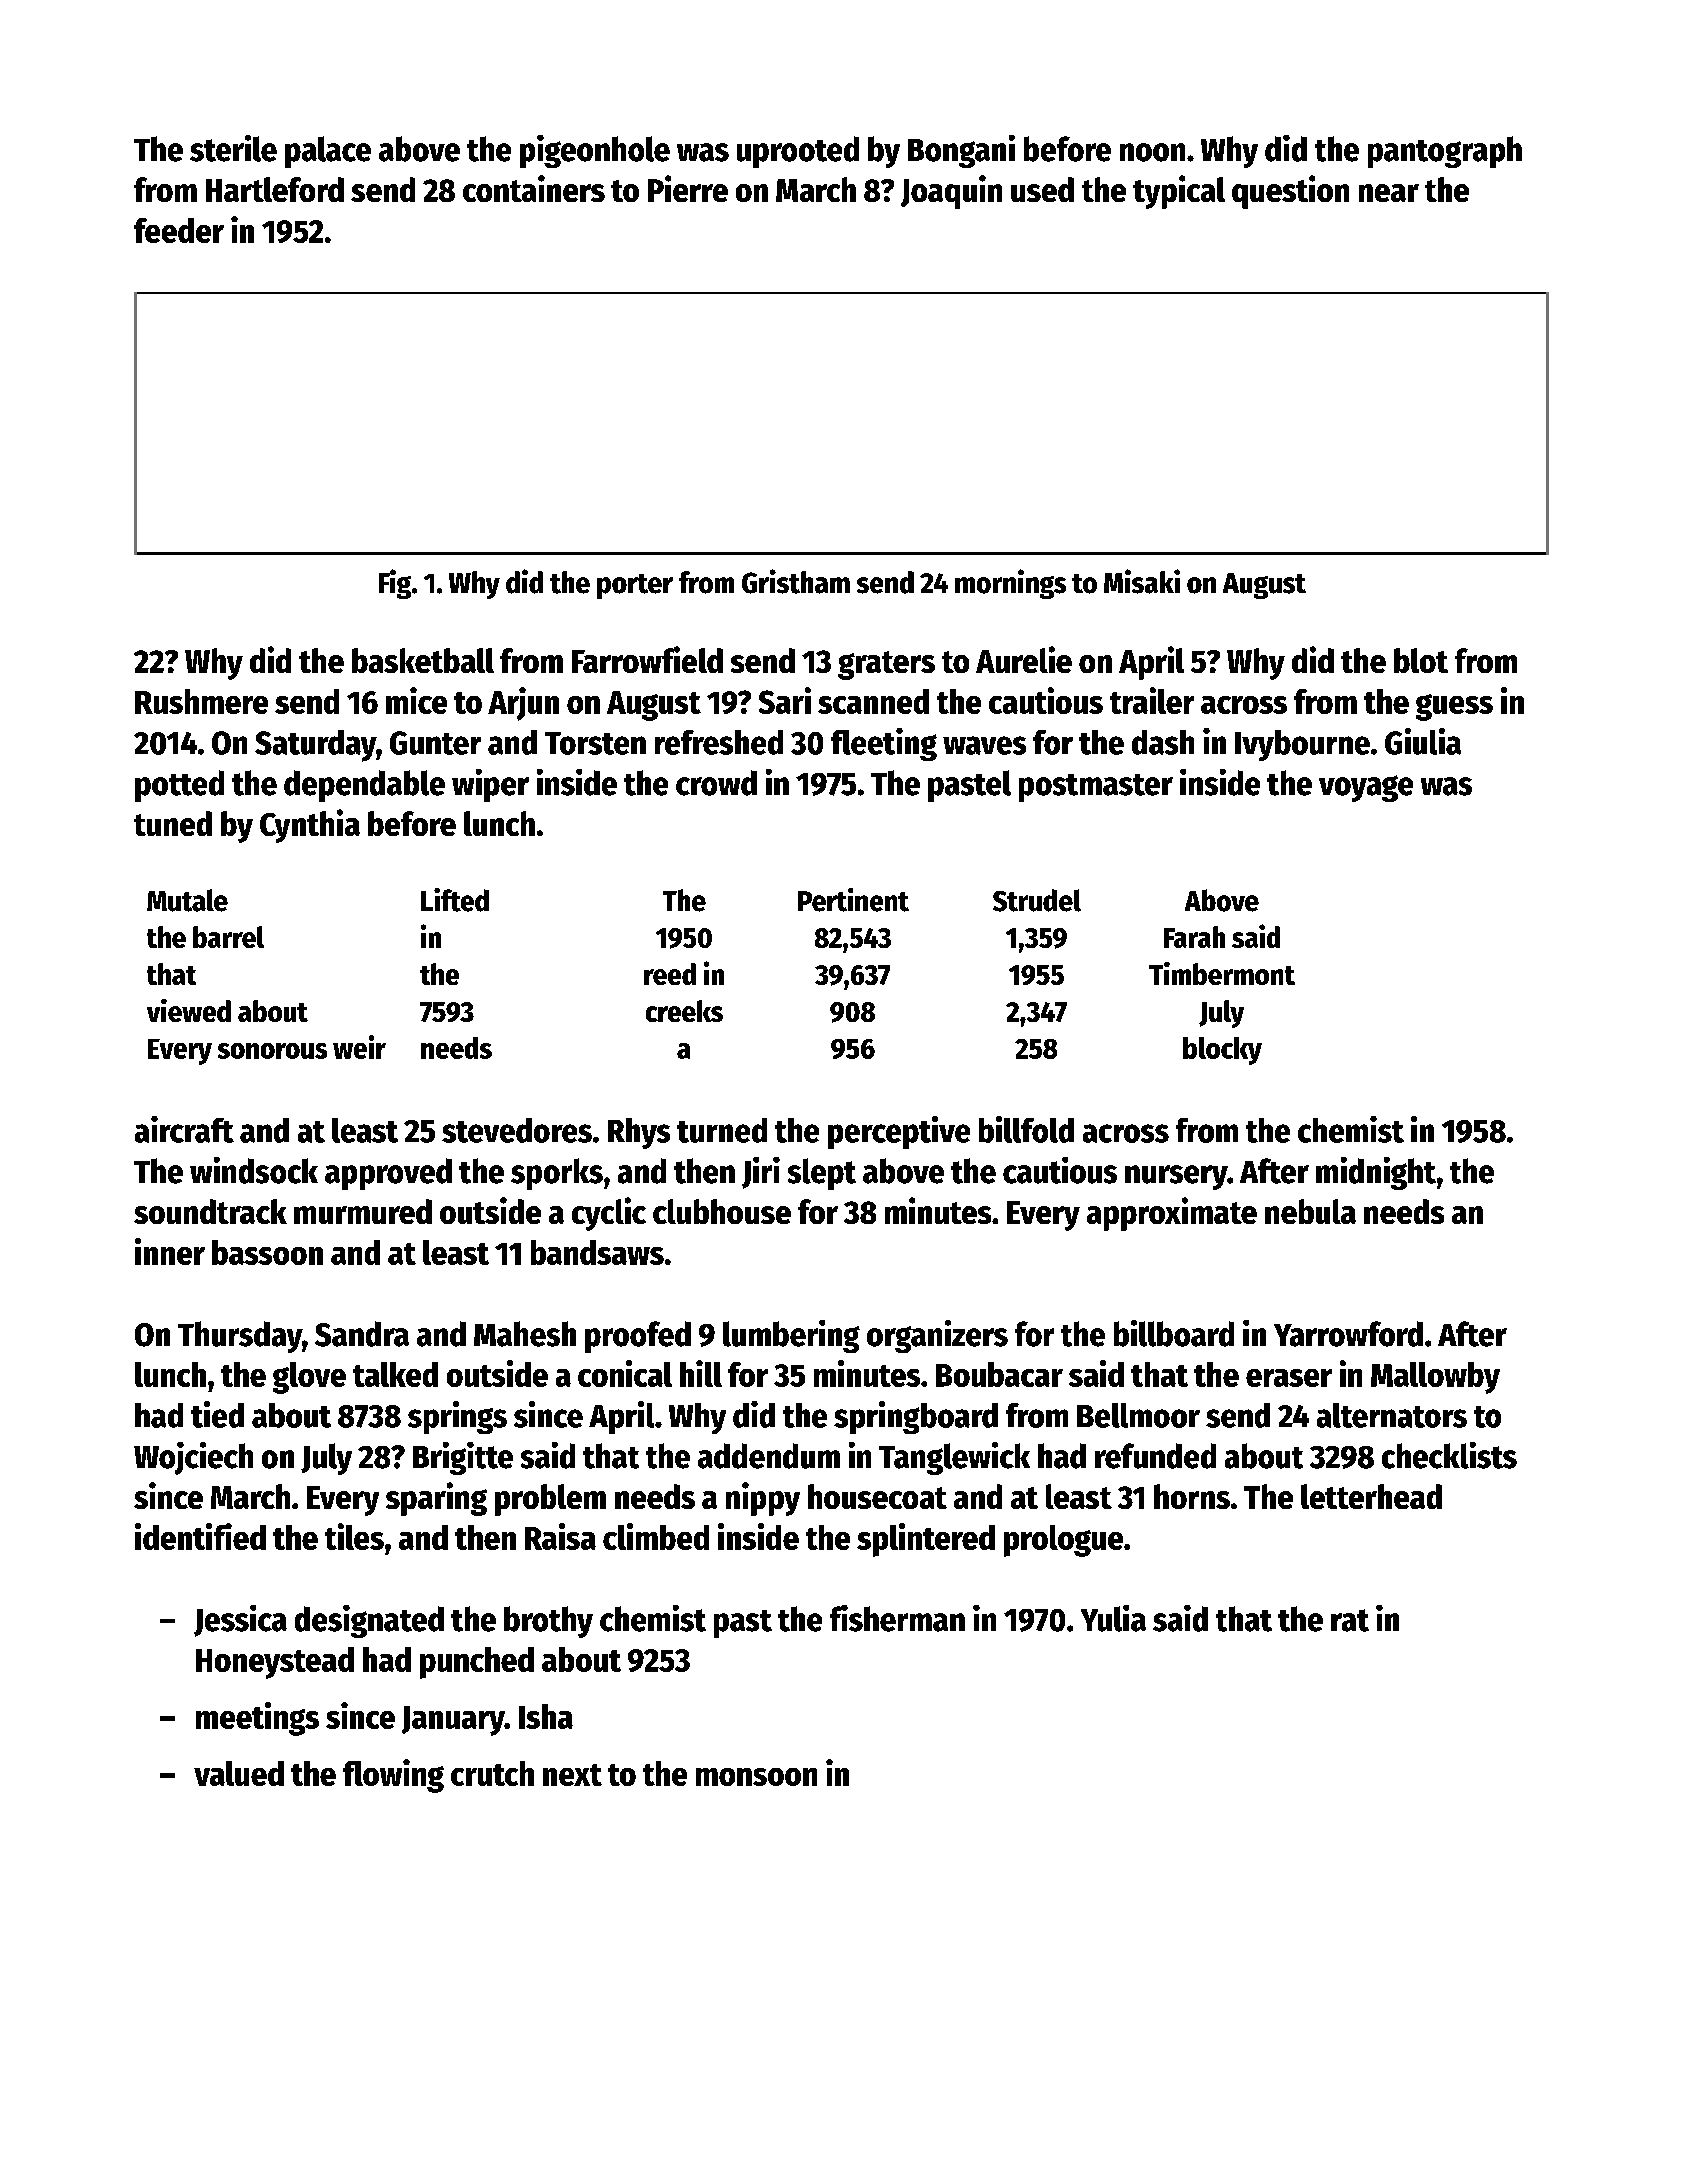 The height and width of the image is (2178, 1683). I want to click on pantograph, so click(1445, 152).
